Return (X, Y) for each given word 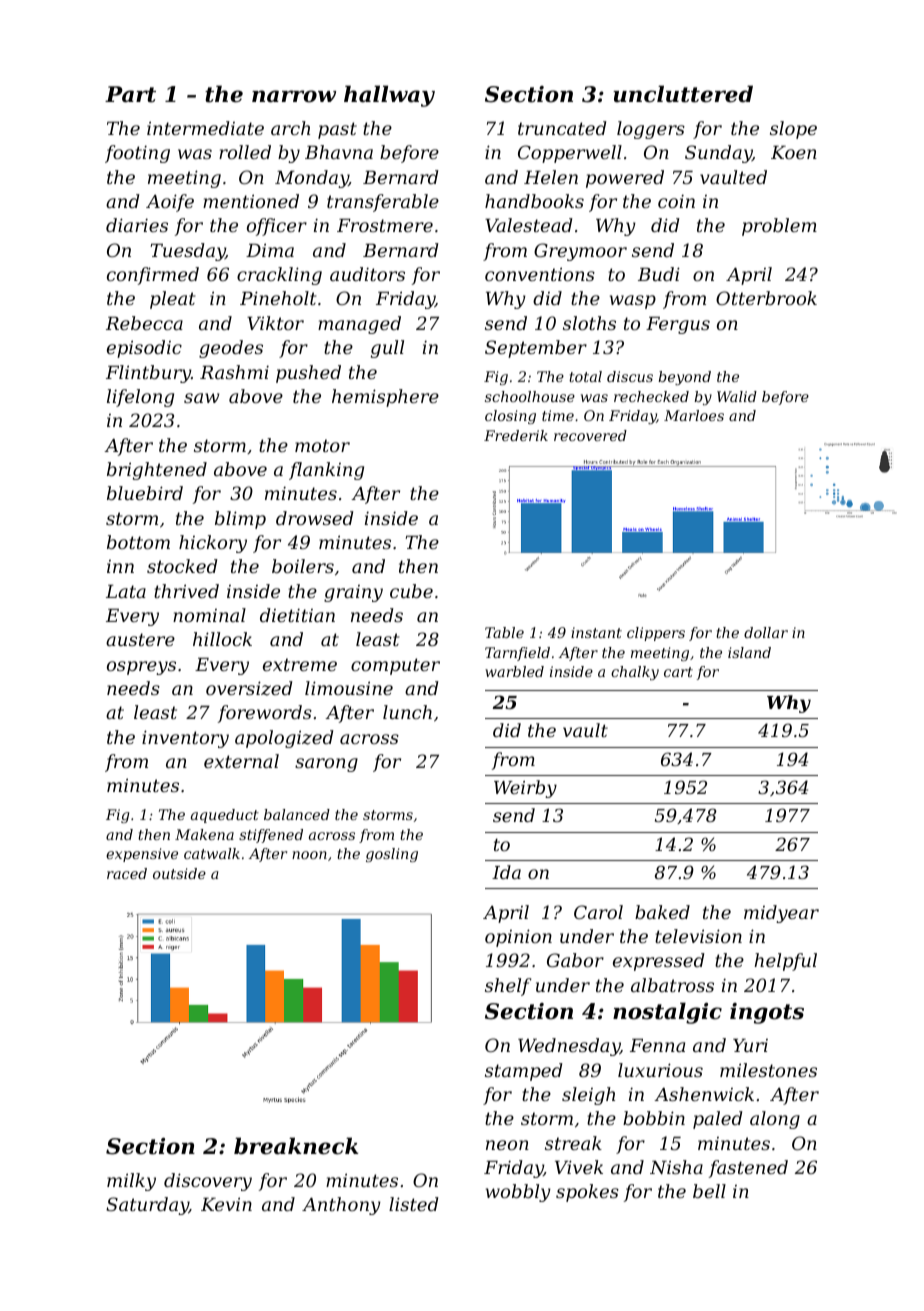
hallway (389, 96)
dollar (766, 632)
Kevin (226, 1204)
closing (510, 417)
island (749, 652)
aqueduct (225, 816)
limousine (349, 688)
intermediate (205, 128)
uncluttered (683, 94)
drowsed (315, 518)
